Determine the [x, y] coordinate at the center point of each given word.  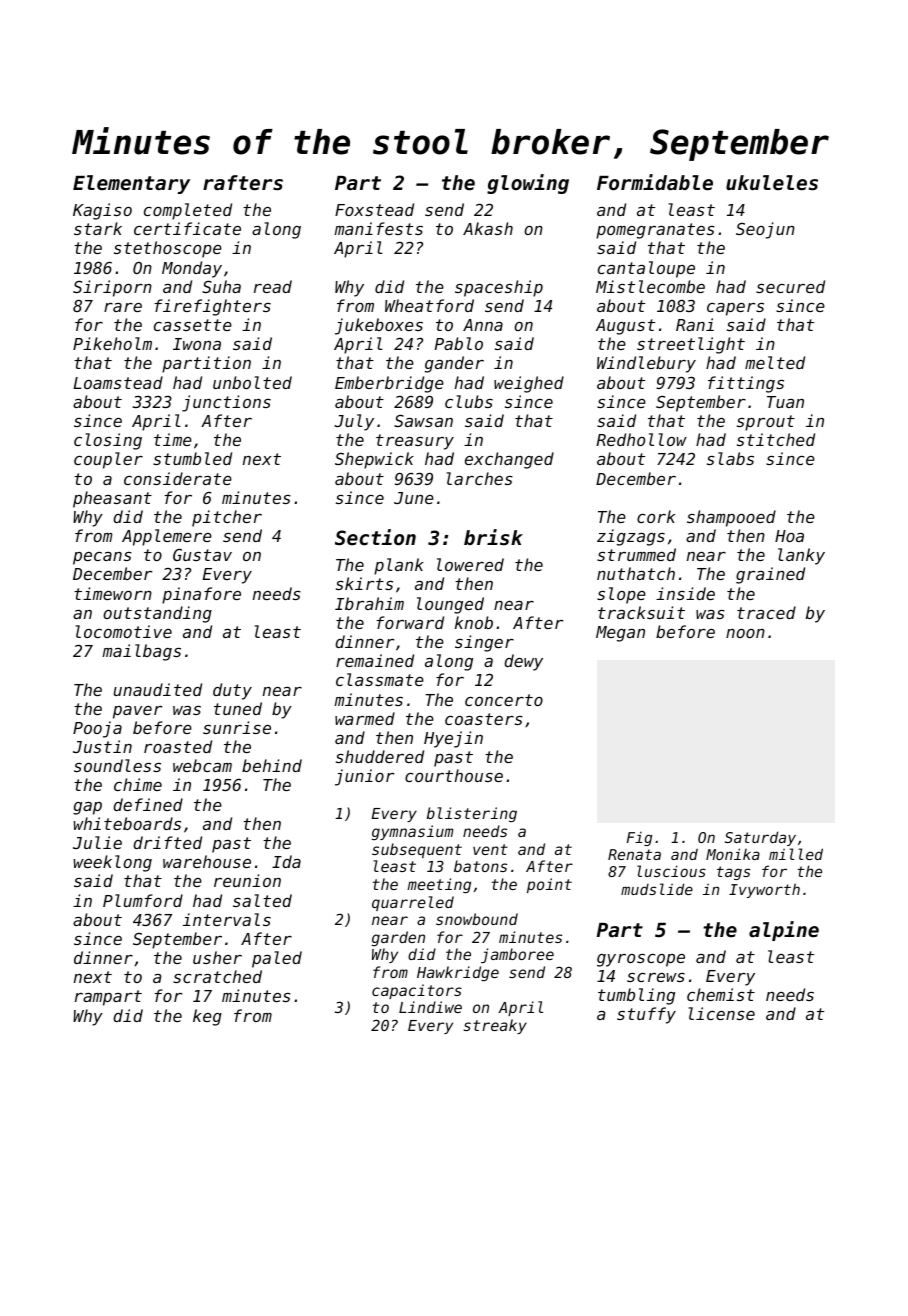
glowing [528, 184]
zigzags [631, 537]
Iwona [197, 344]
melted [775, 362]
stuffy [646, 1015]
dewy [523, 662]
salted [262, 900]
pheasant [112, 499]
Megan [620, 634]
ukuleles [772, 183]
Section [375, 537]
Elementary [131, 184]
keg [207, 1017]
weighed [529, 384]
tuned [238, 708]
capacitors [417, 991]
